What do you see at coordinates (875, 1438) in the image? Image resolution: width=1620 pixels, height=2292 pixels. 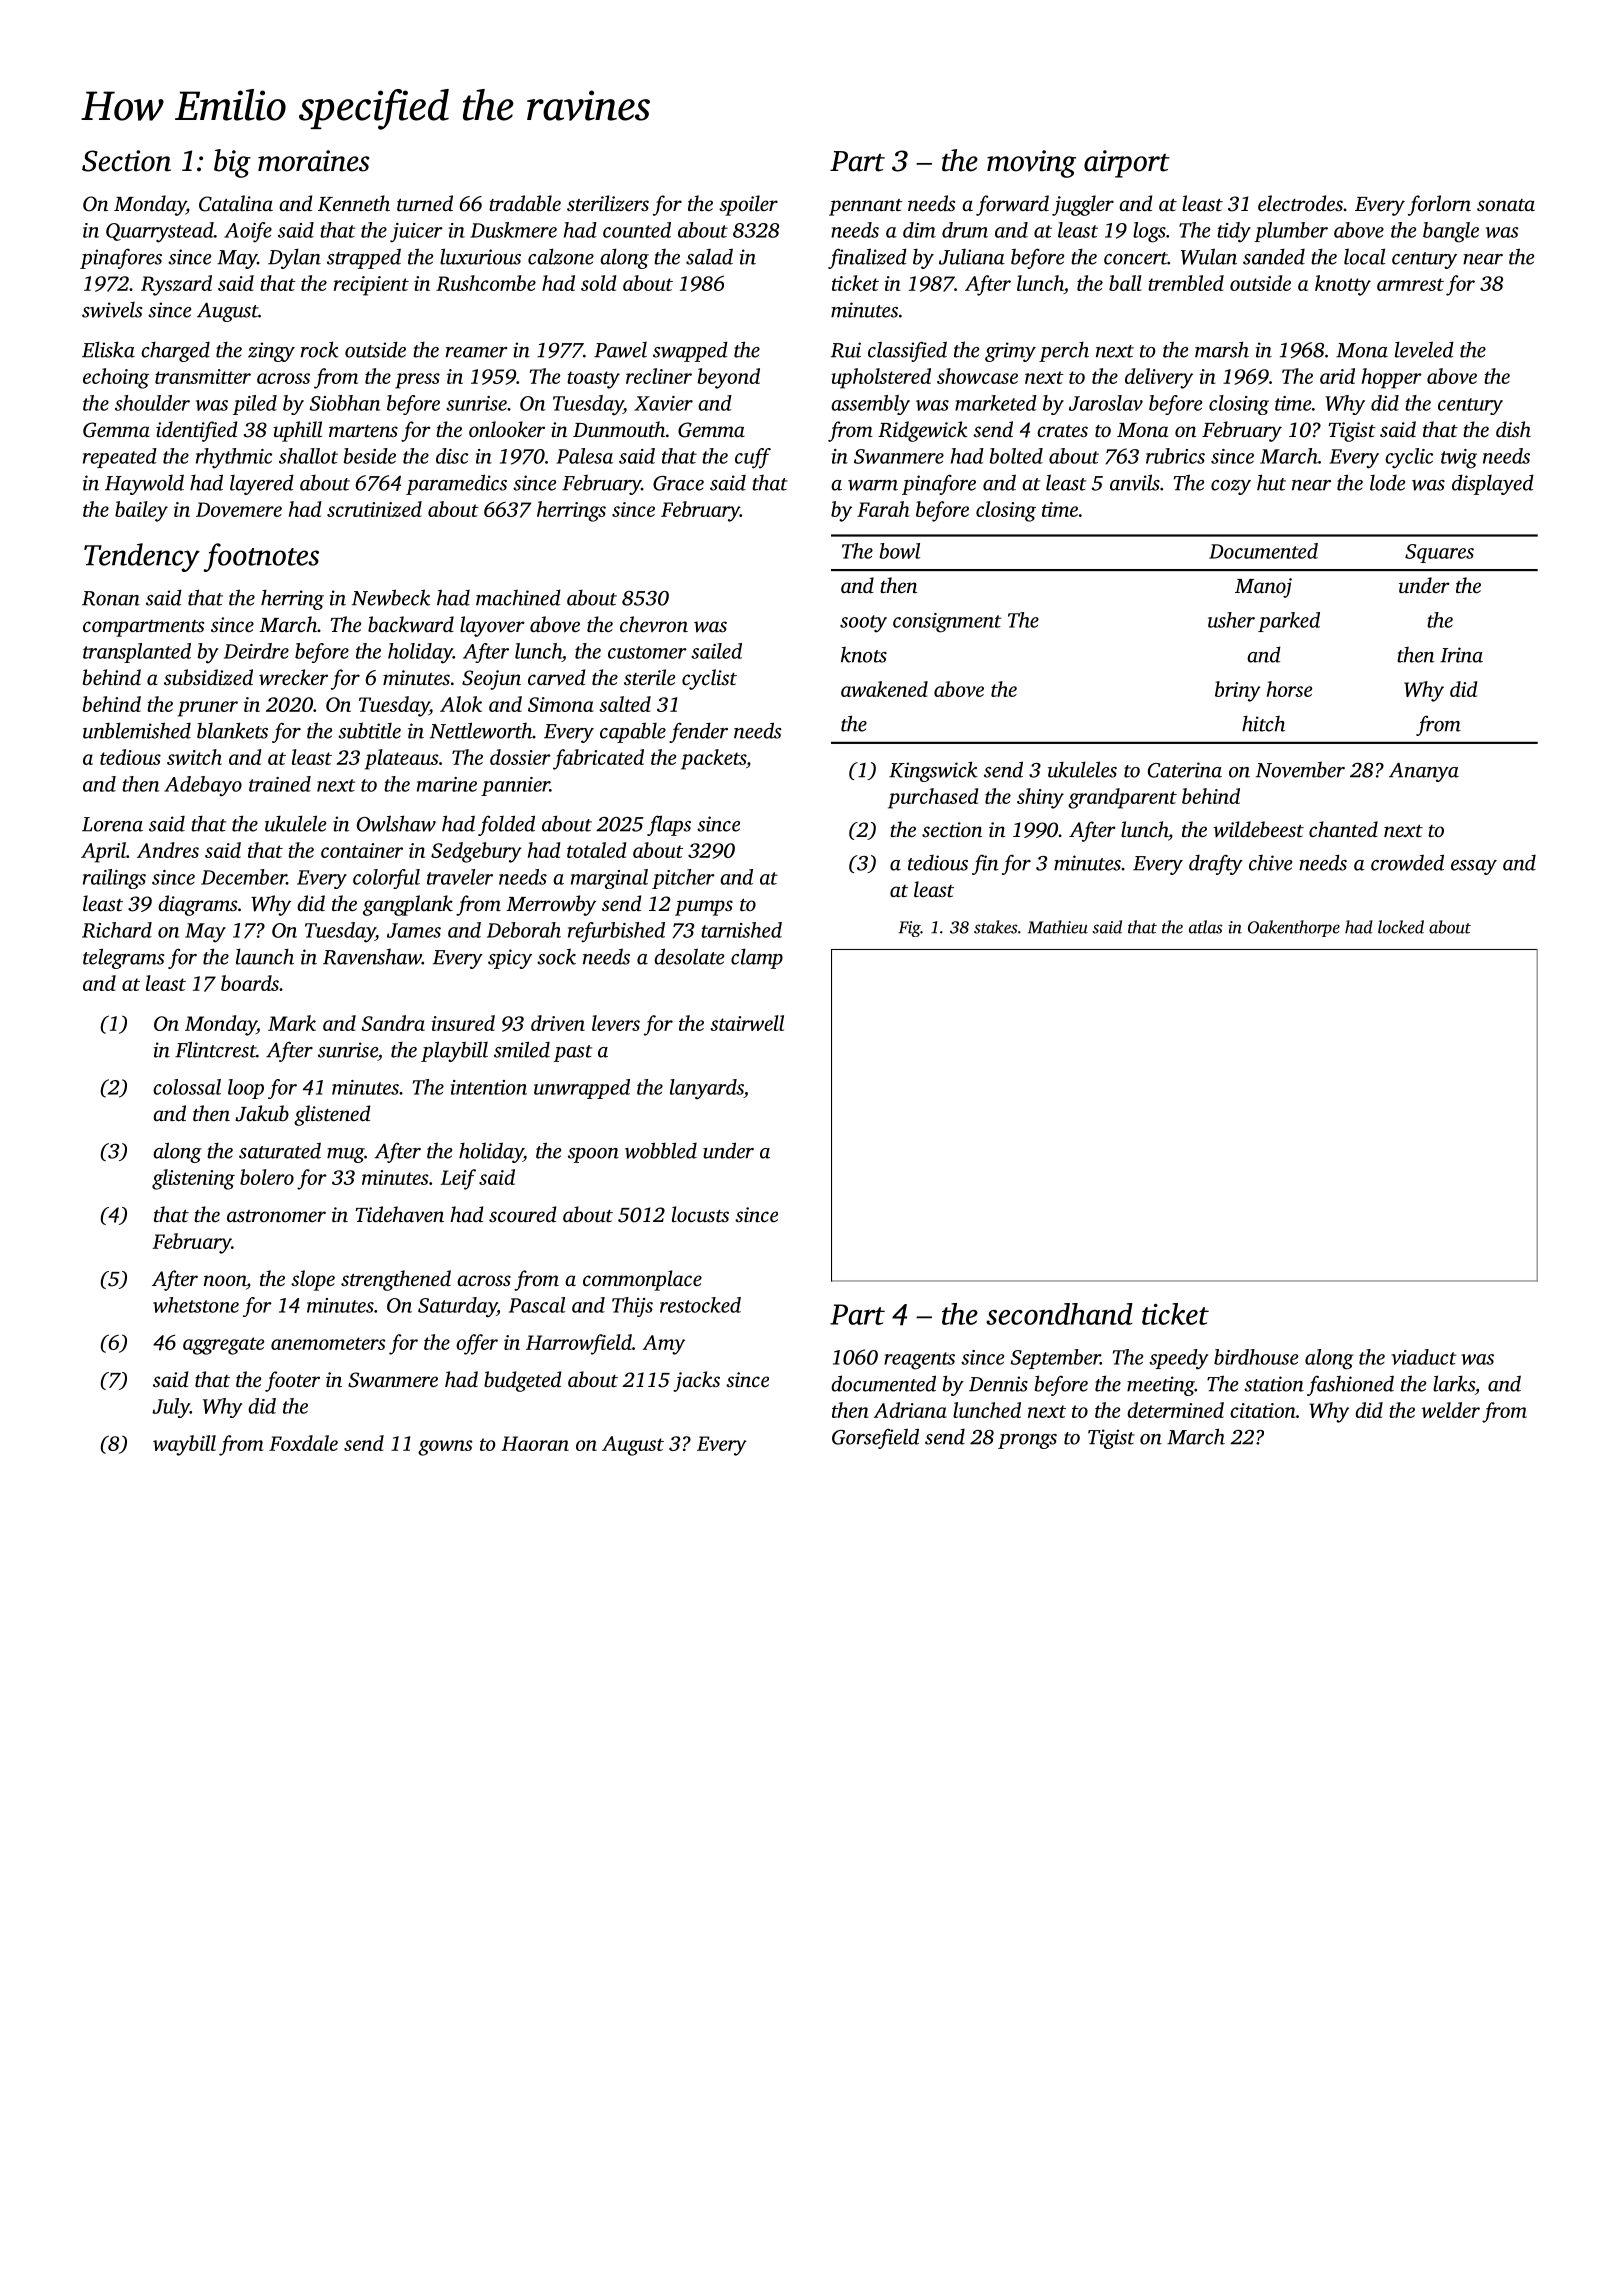 I see `Gorsefield` at bounding box center [875, 1438].
